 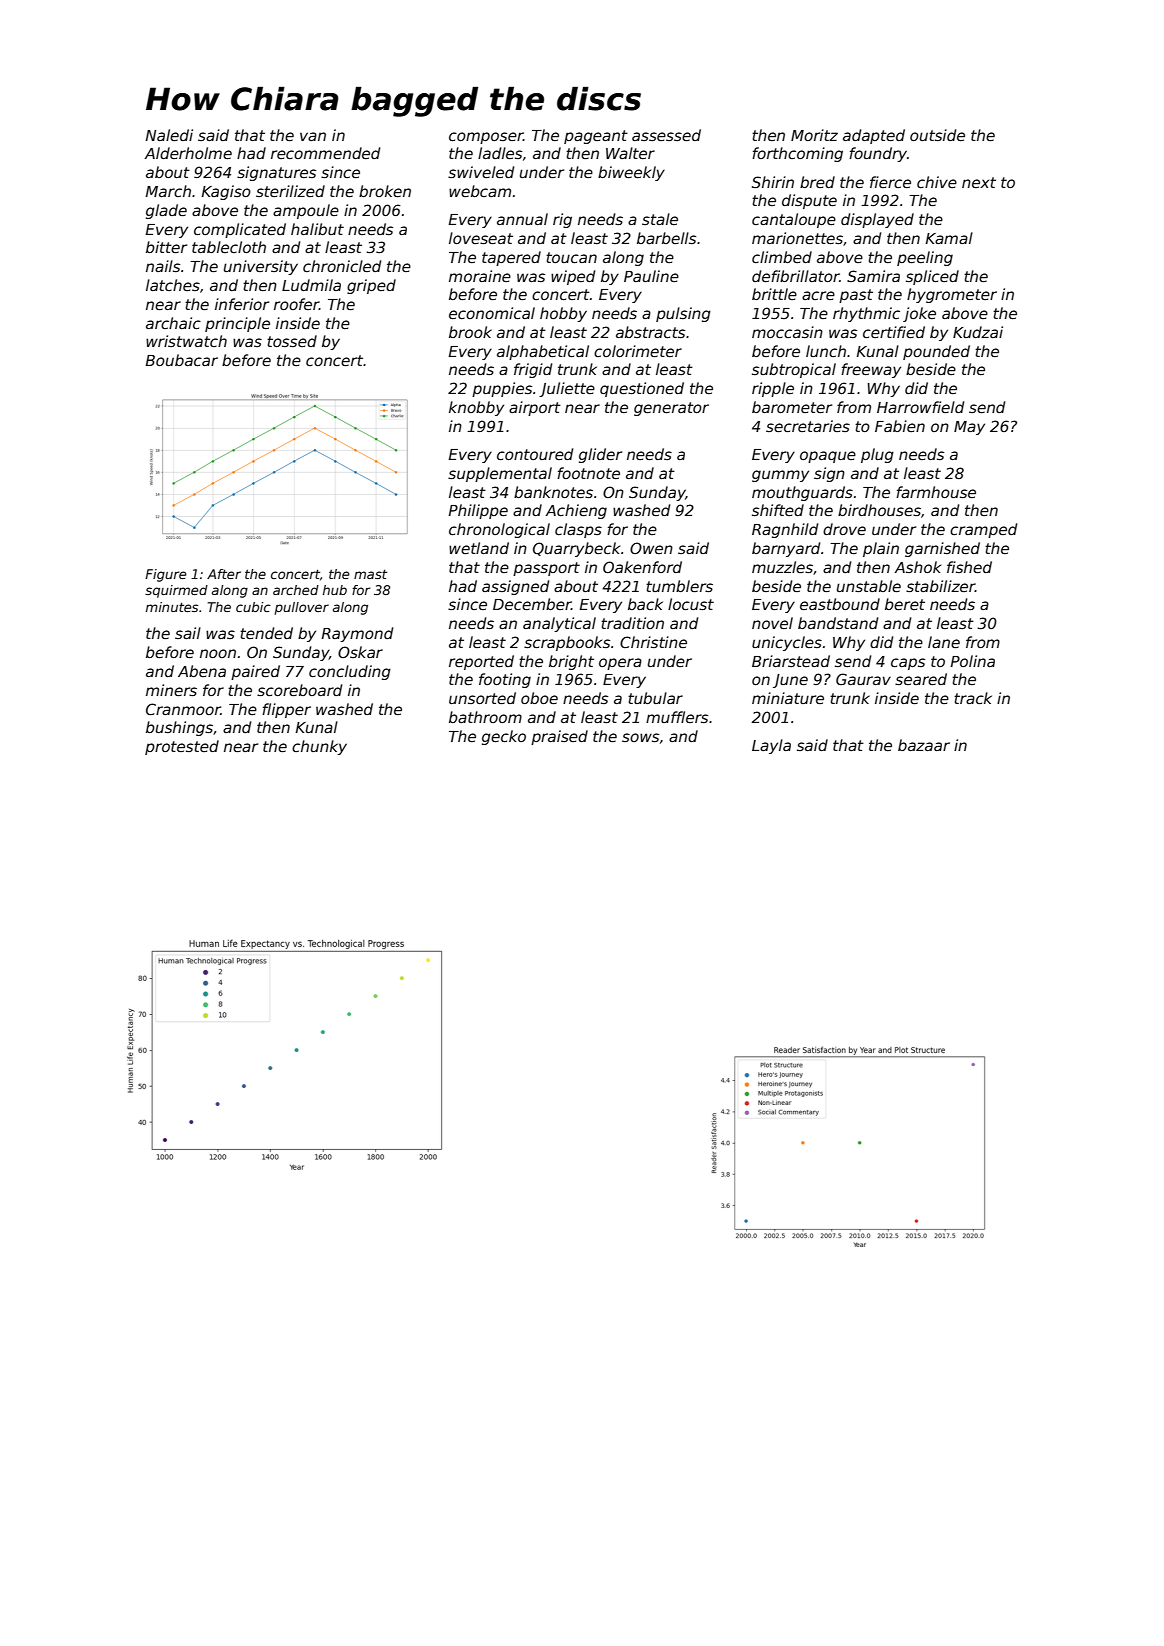 What do you see at coordinates (319, 747) in the document?
I see `chunky` at bounding box center [319, 747].
